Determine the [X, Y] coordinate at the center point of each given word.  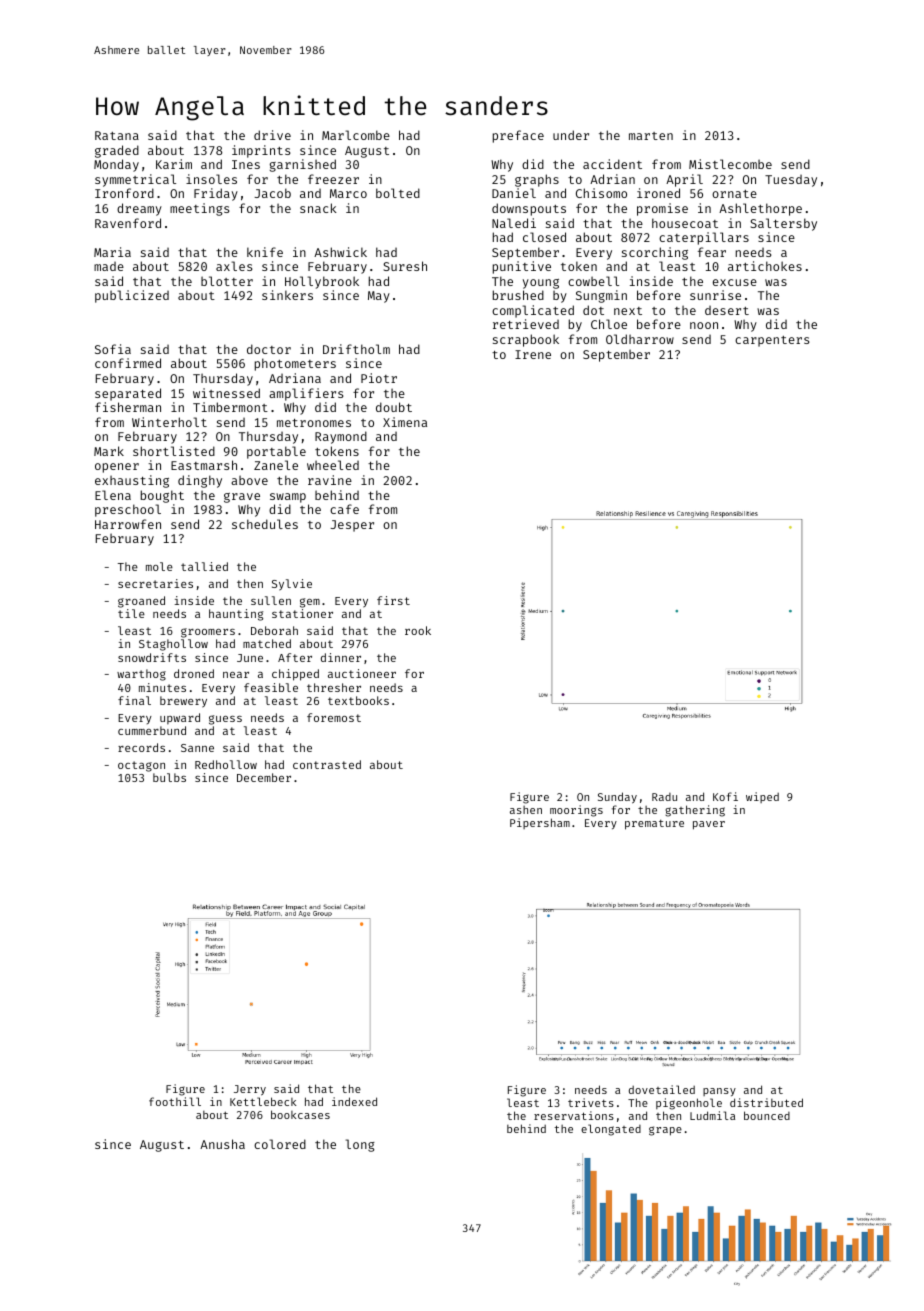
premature [654, 825]
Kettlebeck [263, 1101]
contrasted [327, 764]
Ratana [117, 135]
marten [651, 136]
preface [518, 136]
